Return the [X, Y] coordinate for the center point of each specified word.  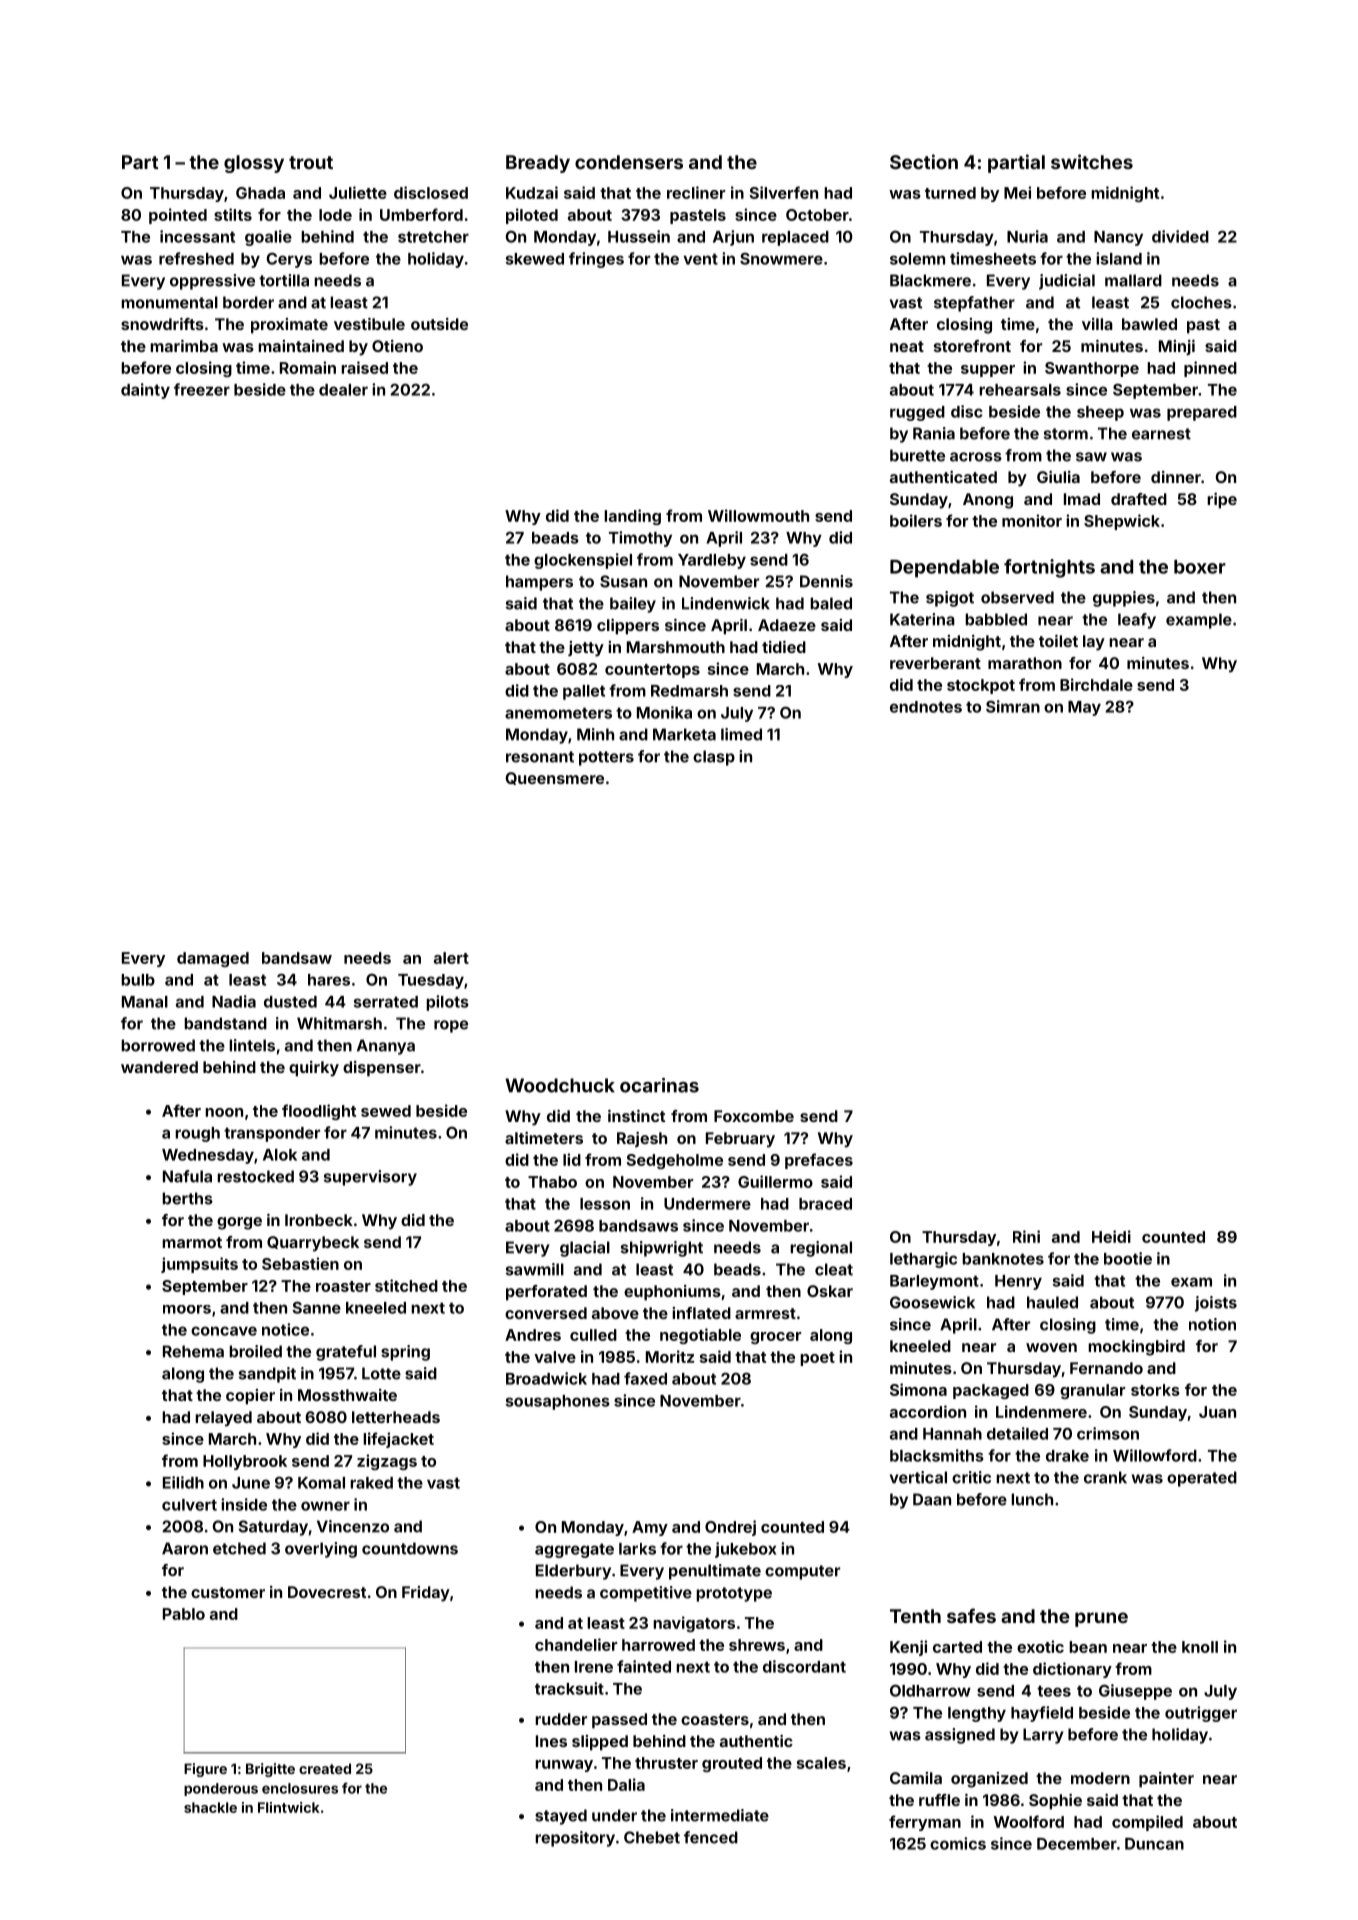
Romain [308, 367]
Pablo [184, 1614]
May [1084, 708]
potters [606, 758]
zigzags [387, 1462]
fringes [596, 260]
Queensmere [554, 778]
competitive [646, 1594]
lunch [1032, 1499]
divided [1180, 236]
